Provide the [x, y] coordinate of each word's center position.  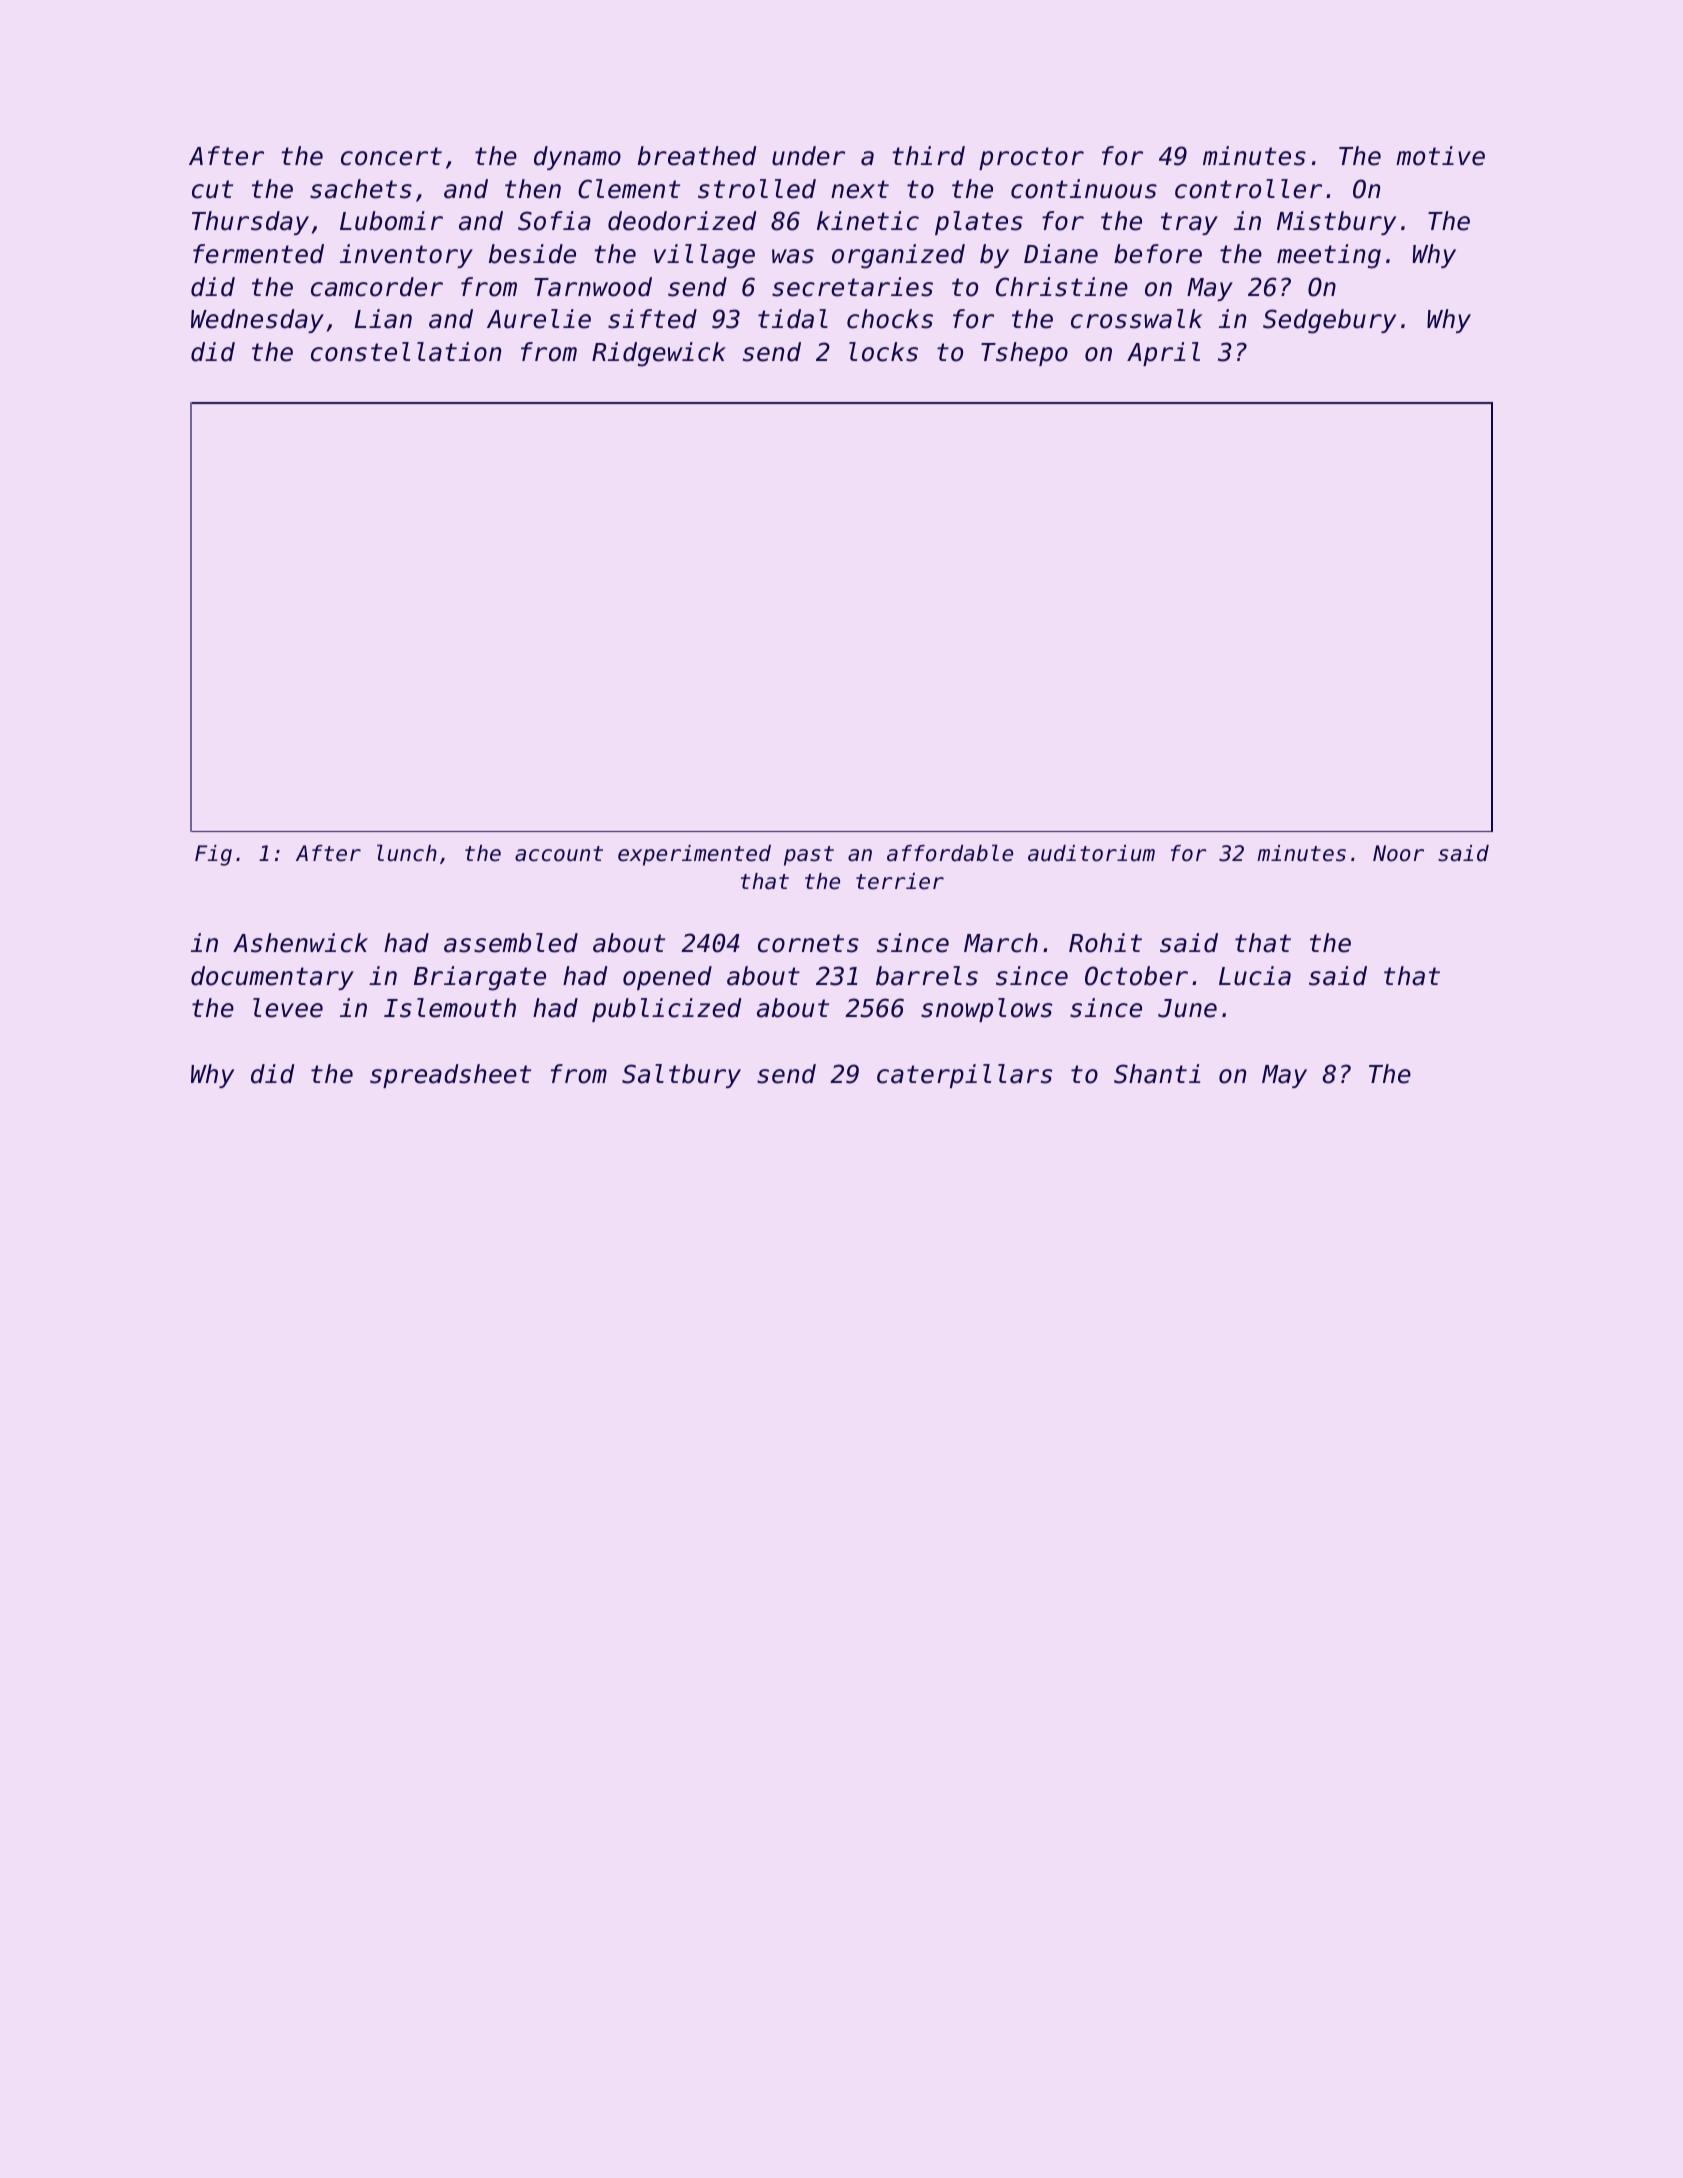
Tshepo [1024, 354]
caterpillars [964, 1076]
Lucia [1255, 976]
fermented [258, 254]
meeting [1329, 256]
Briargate [480, 978]
